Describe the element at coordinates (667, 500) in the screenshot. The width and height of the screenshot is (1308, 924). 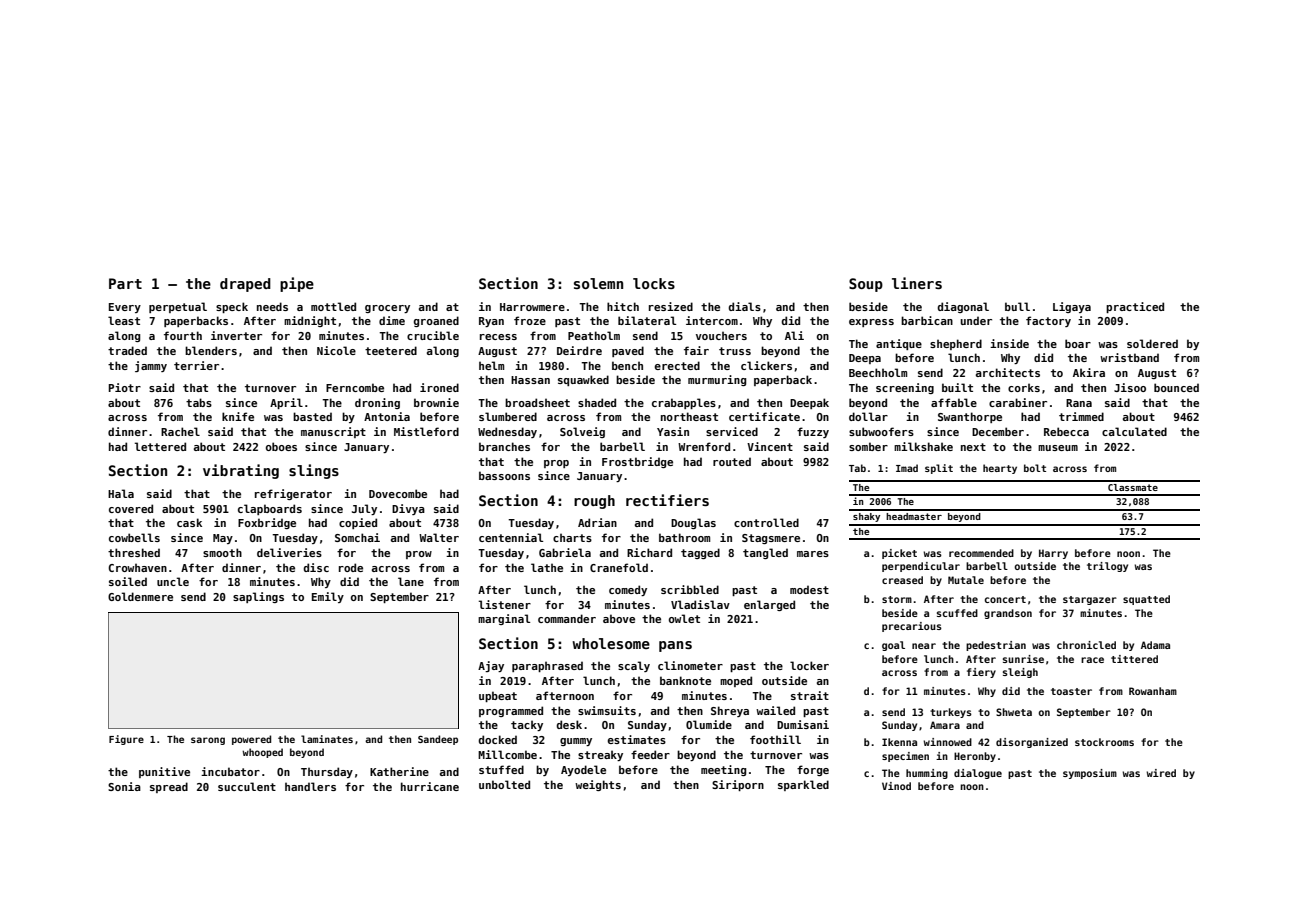
I see `rectifiers` at that location.
